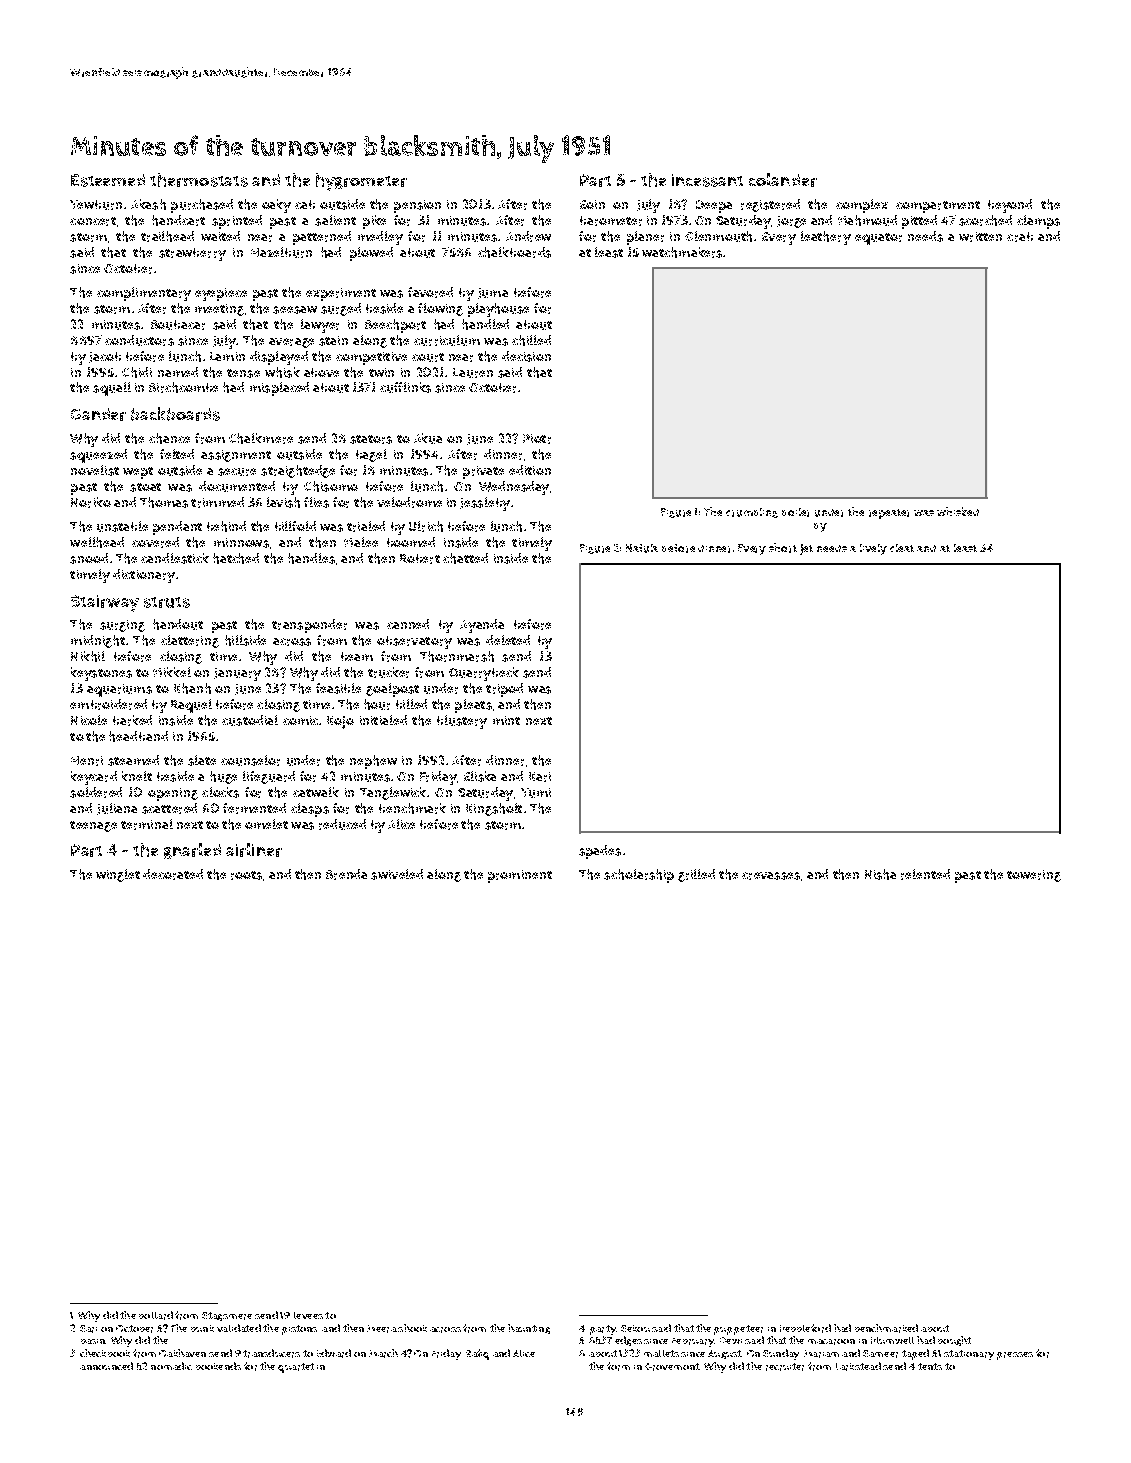  I want to click on snood, so click(89, 558).
